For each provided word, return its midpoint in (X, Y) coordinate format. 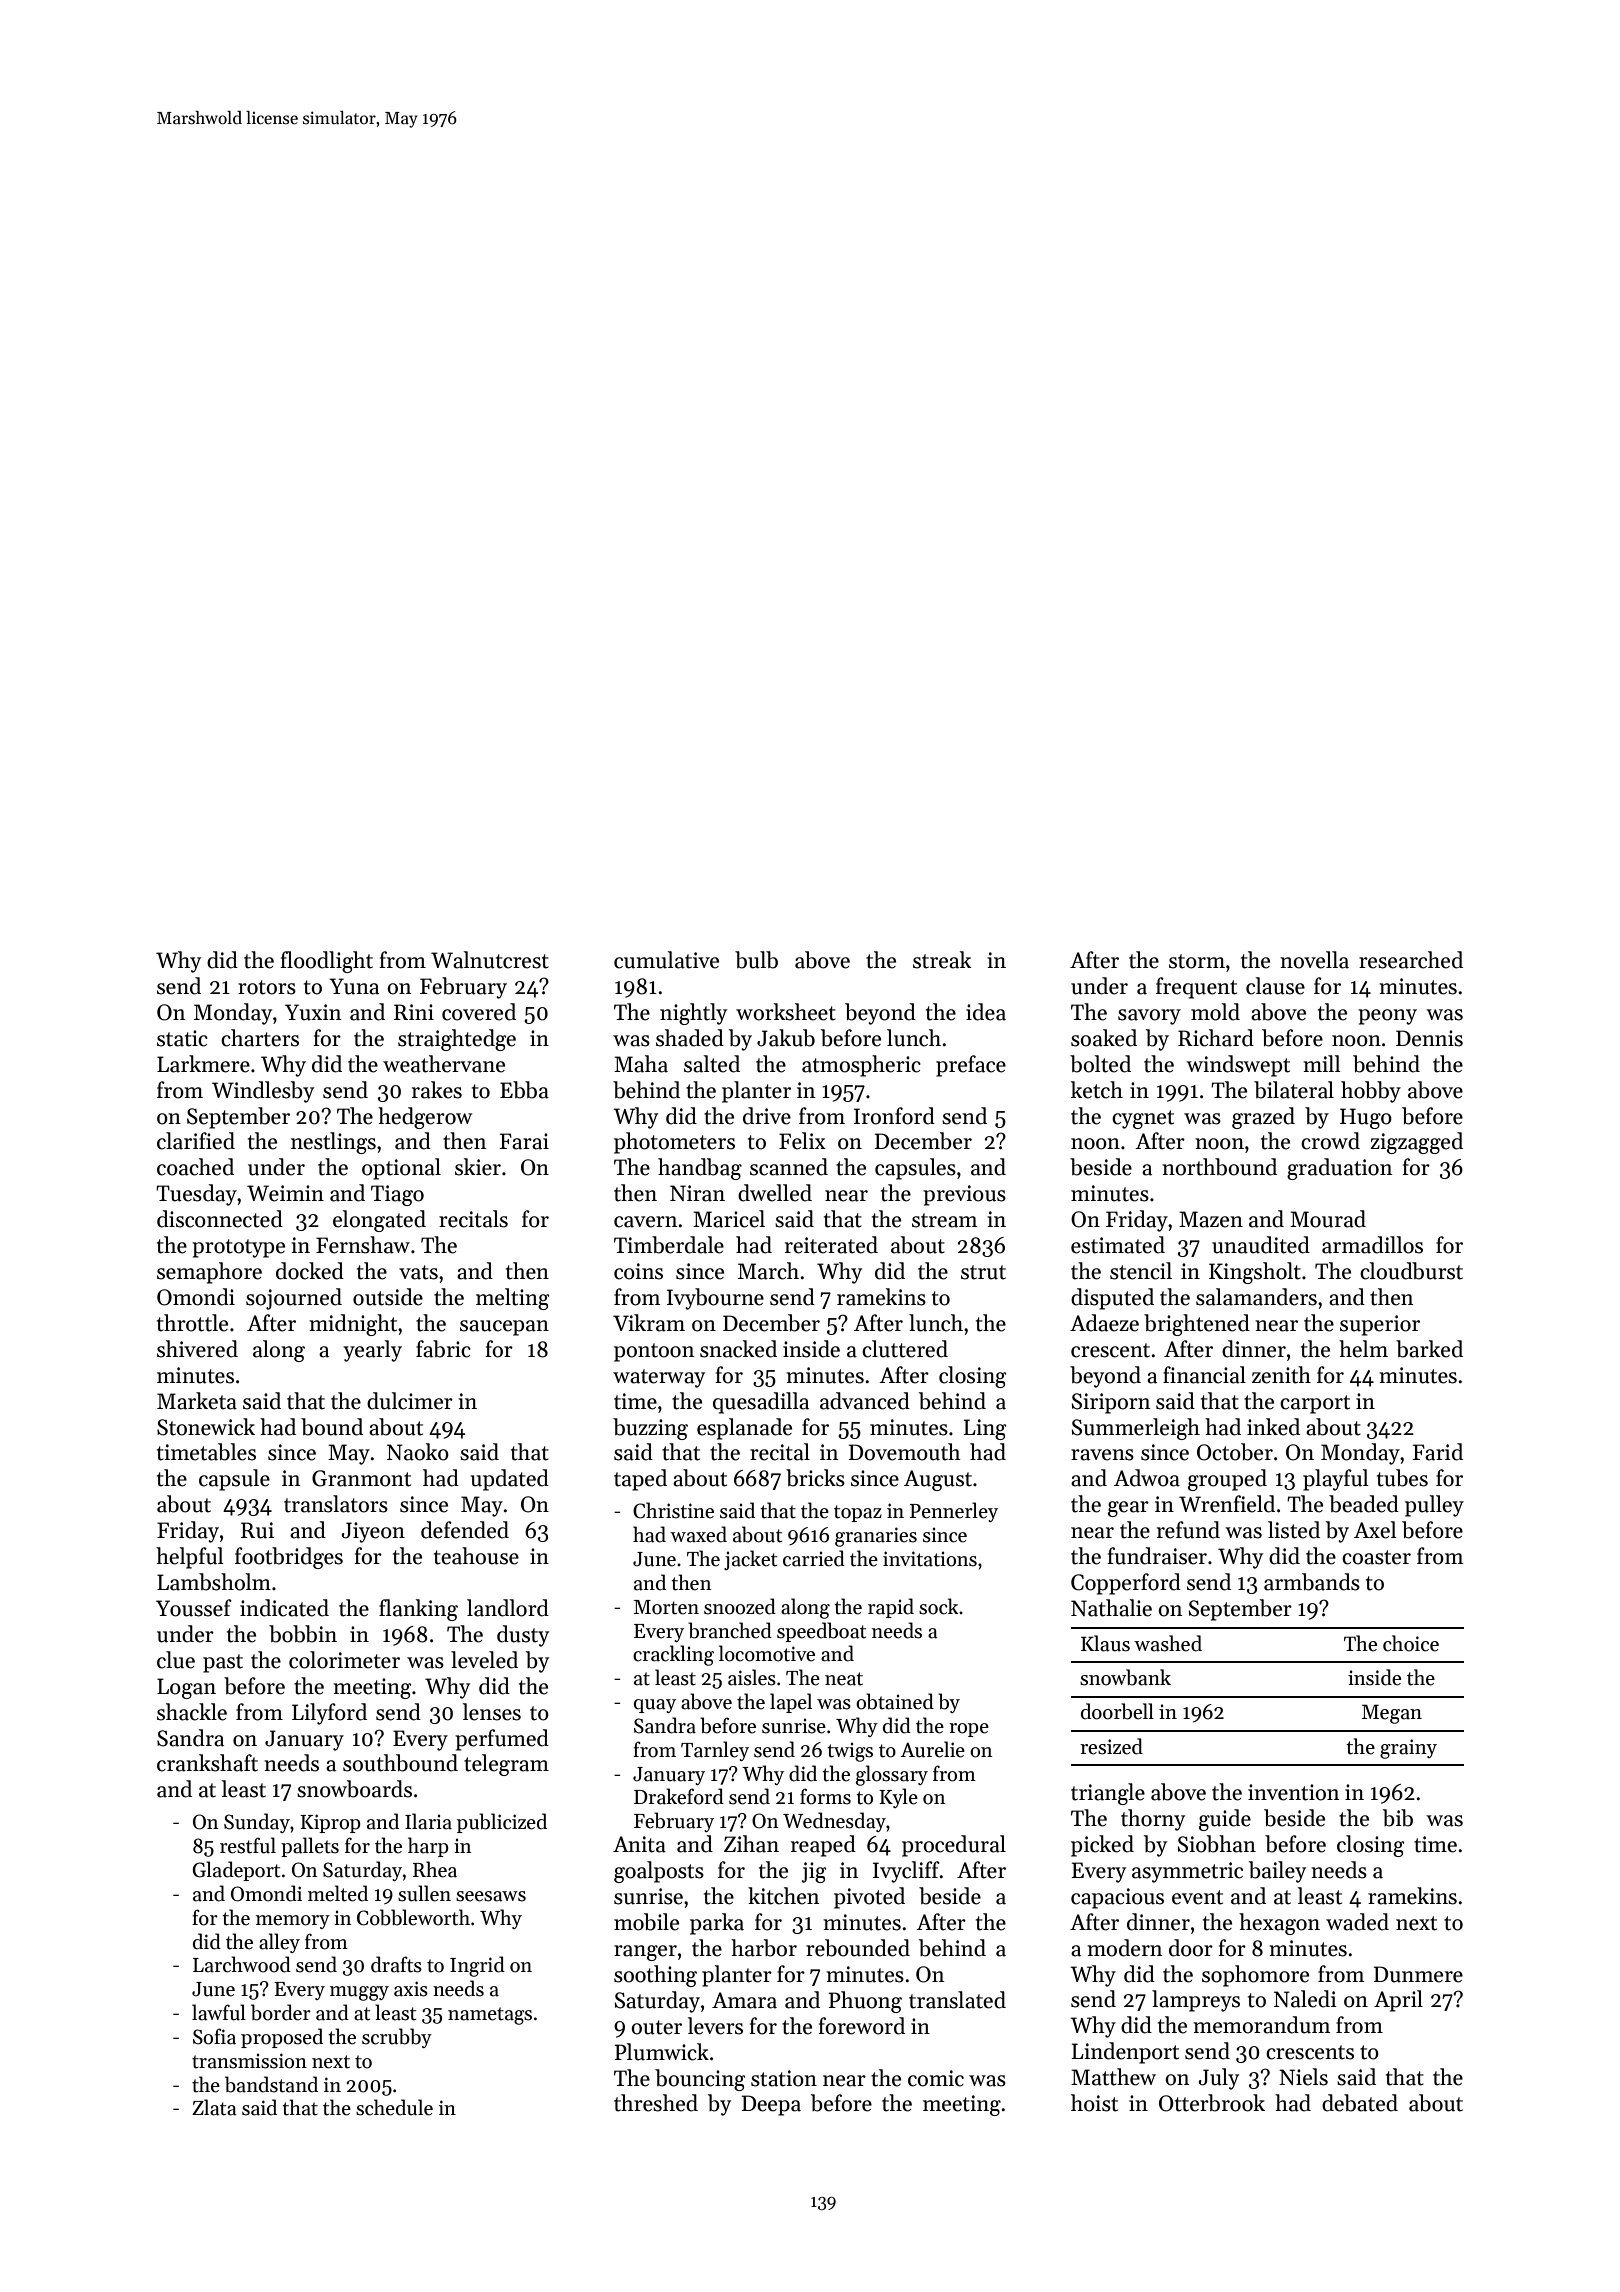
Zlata (214, 2107)
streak (942, 960)
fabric (443, 1349)
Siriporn (1111, 1403)
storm (1197, 961)
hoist (1094, 2103)
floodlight (326, 962)
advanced (865, 1401)
